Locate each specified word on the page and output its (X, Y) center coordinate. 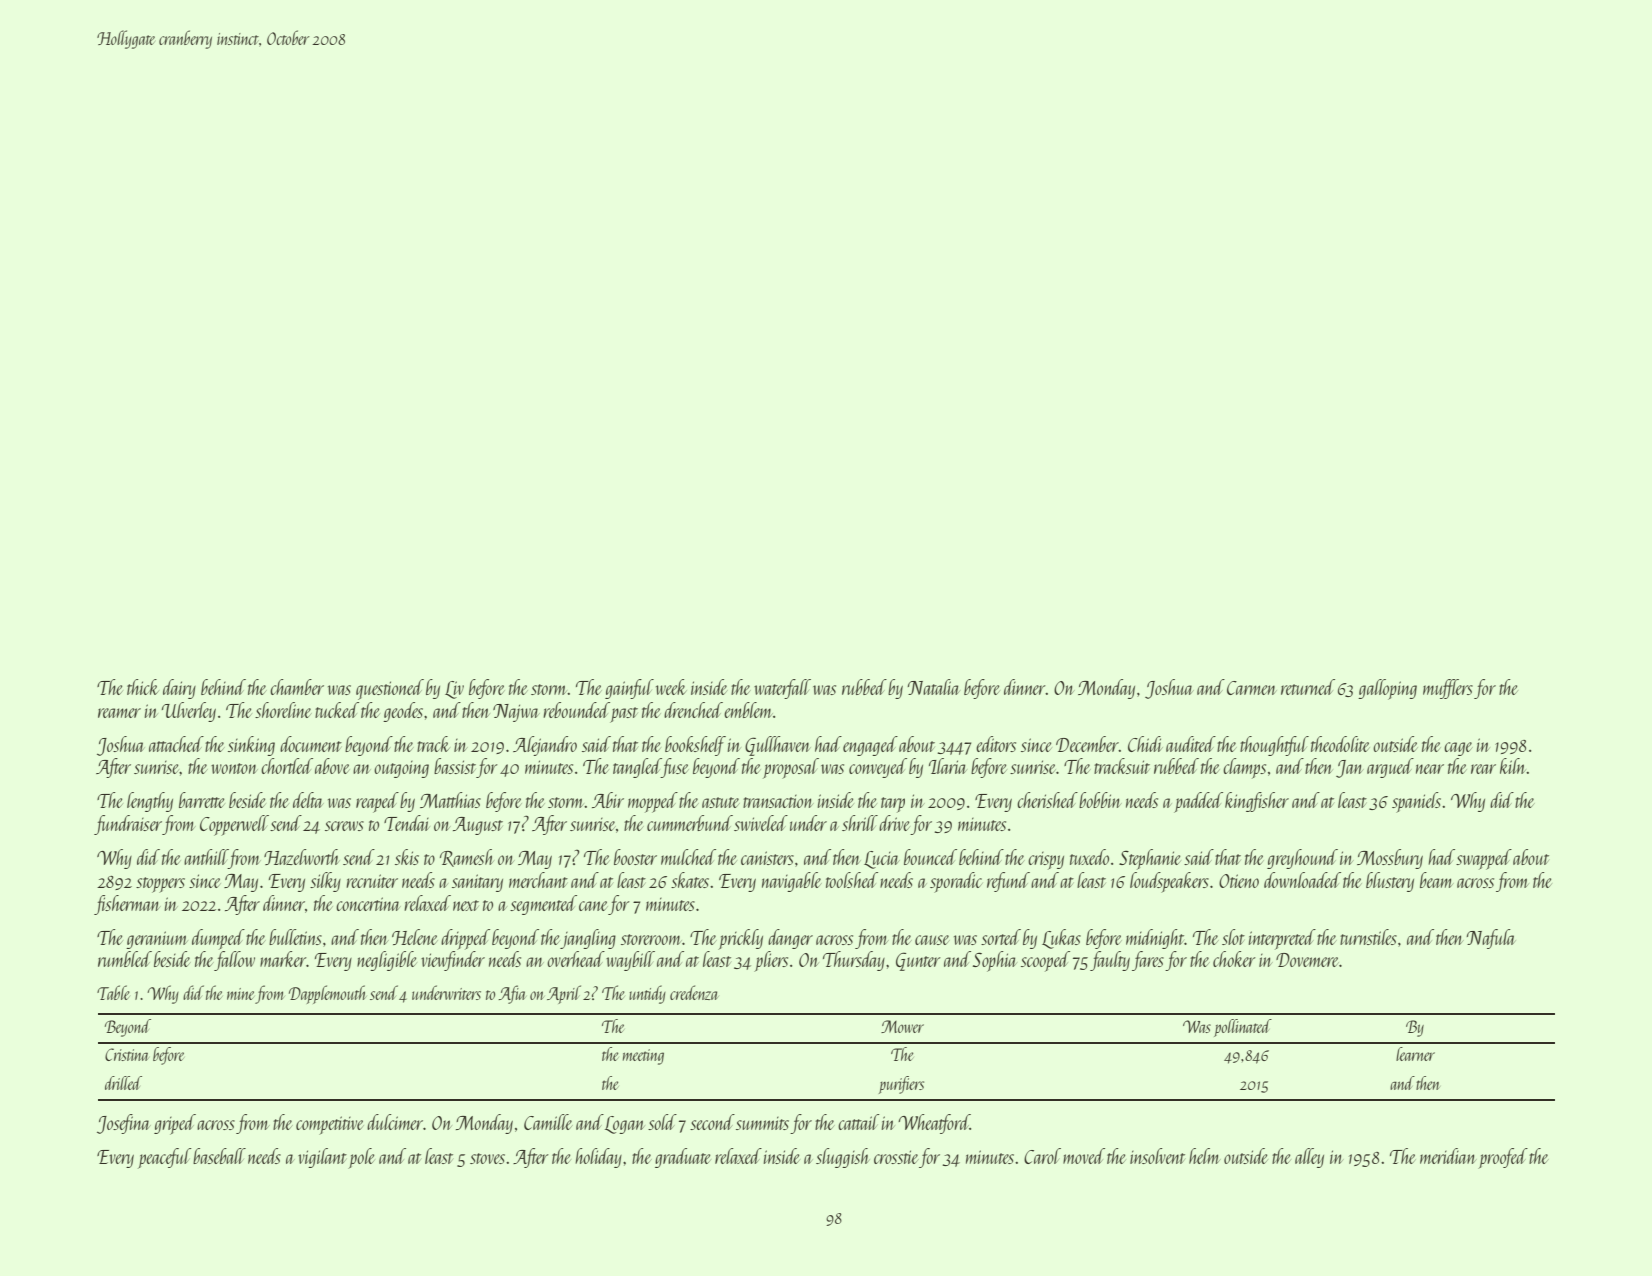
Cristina (127, 1054)
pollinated (1243, 1028)
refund (1008, 882)
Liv (454, 690)
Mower (902, 1026)
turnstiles (1368, 937)
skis (407, 857)
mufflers (1448, 689)
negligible (387, 961)
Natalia (934, 687)
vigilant (322, 1158)
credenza (694, 992)
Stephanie (1150, 859)
